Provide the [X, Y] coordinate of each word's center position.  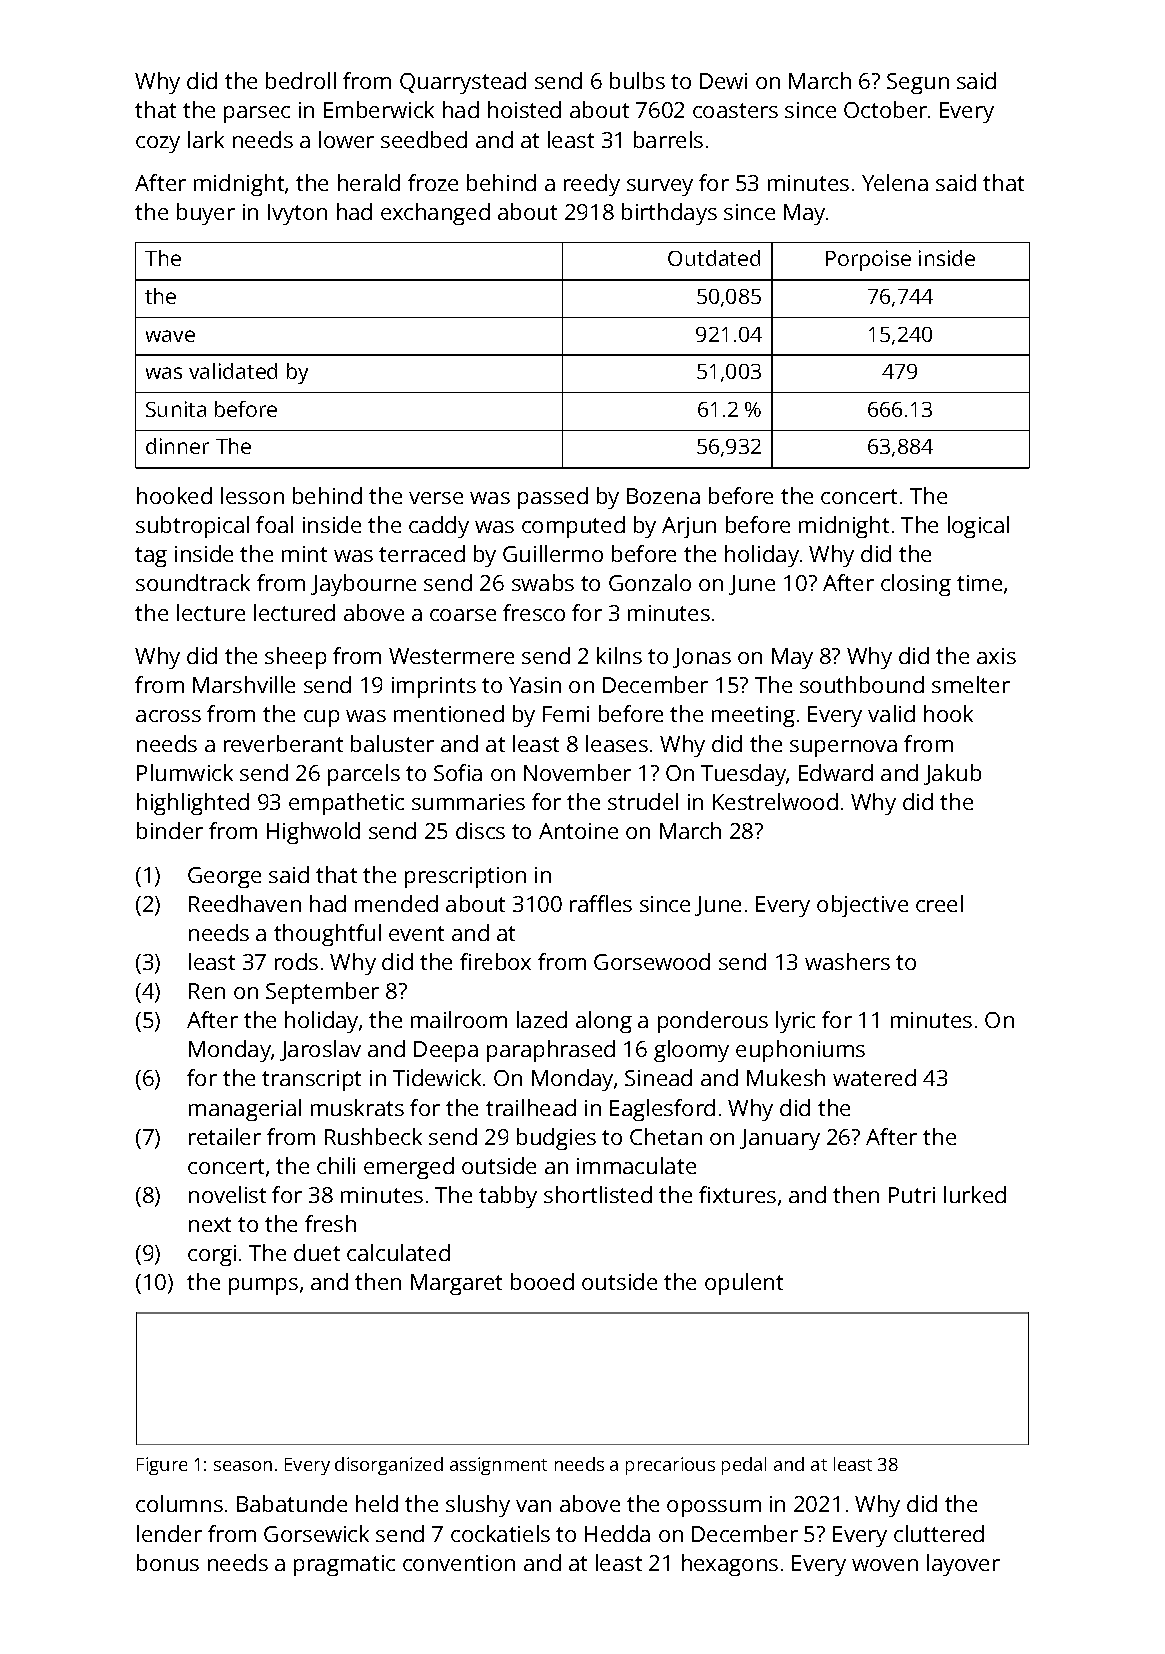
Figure [162, 1466]
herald [369, 182]
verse [436, 498]
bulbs [637, 80]
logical [978, 527]
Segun [918, 83]
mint [304, 554]
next [210, 1224]
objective [862, 906]
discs [480, 830]
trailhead [531, 1107]
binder [170, 830]
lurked [975, 1194]
